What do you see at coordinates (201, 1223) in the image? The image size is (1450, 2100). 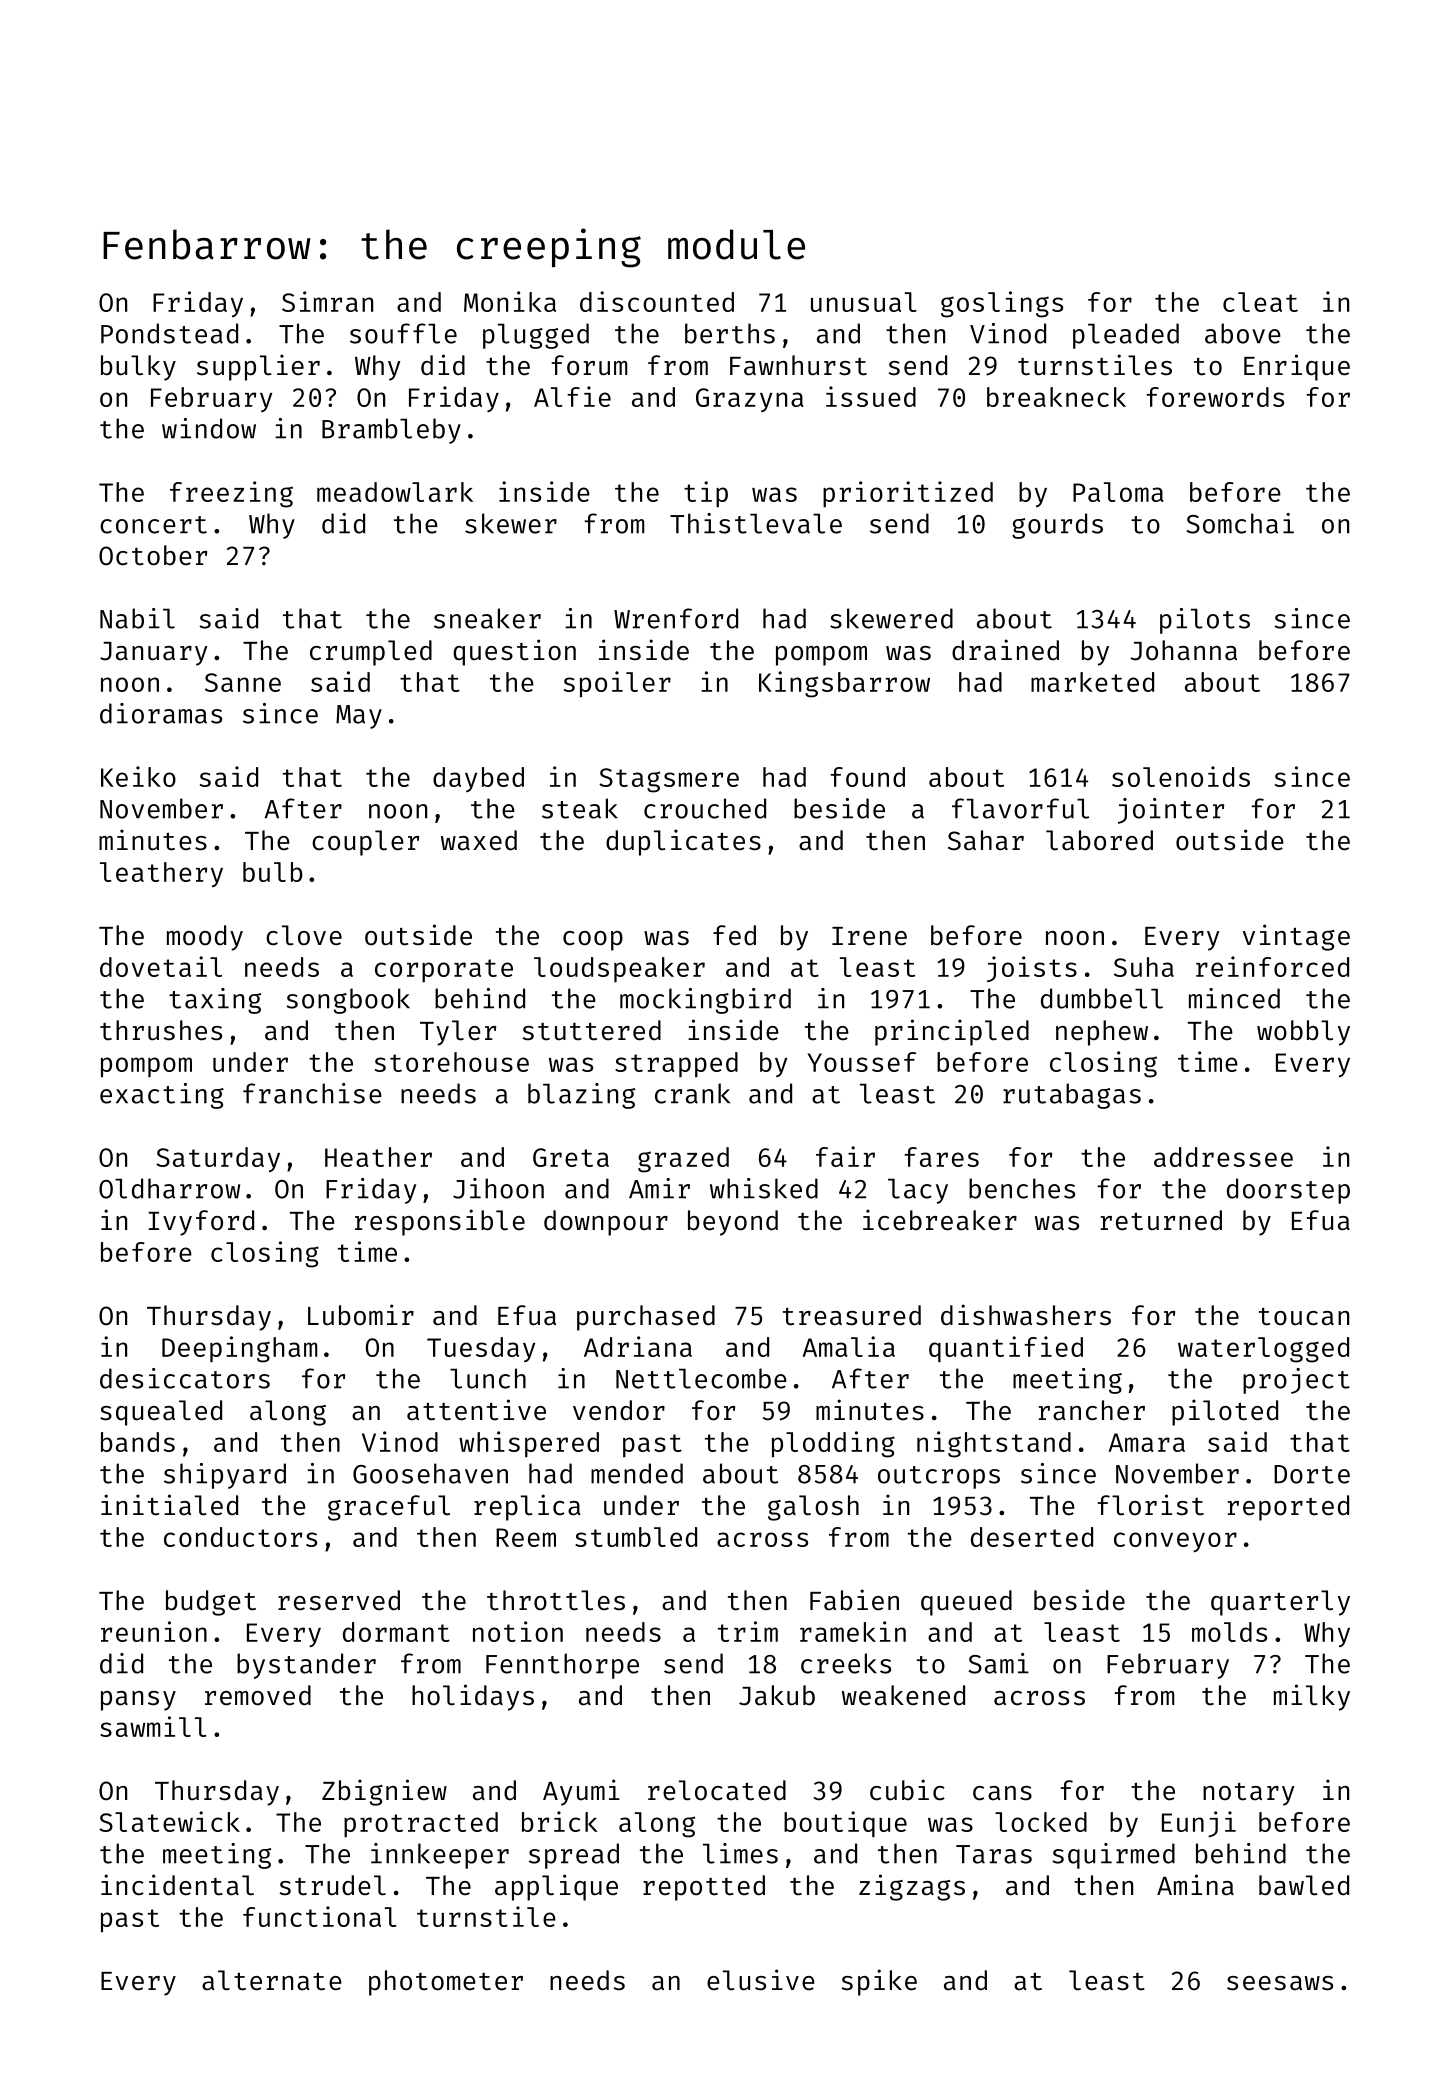 I see `Ivyford` at bounding box center [201, 1223].
